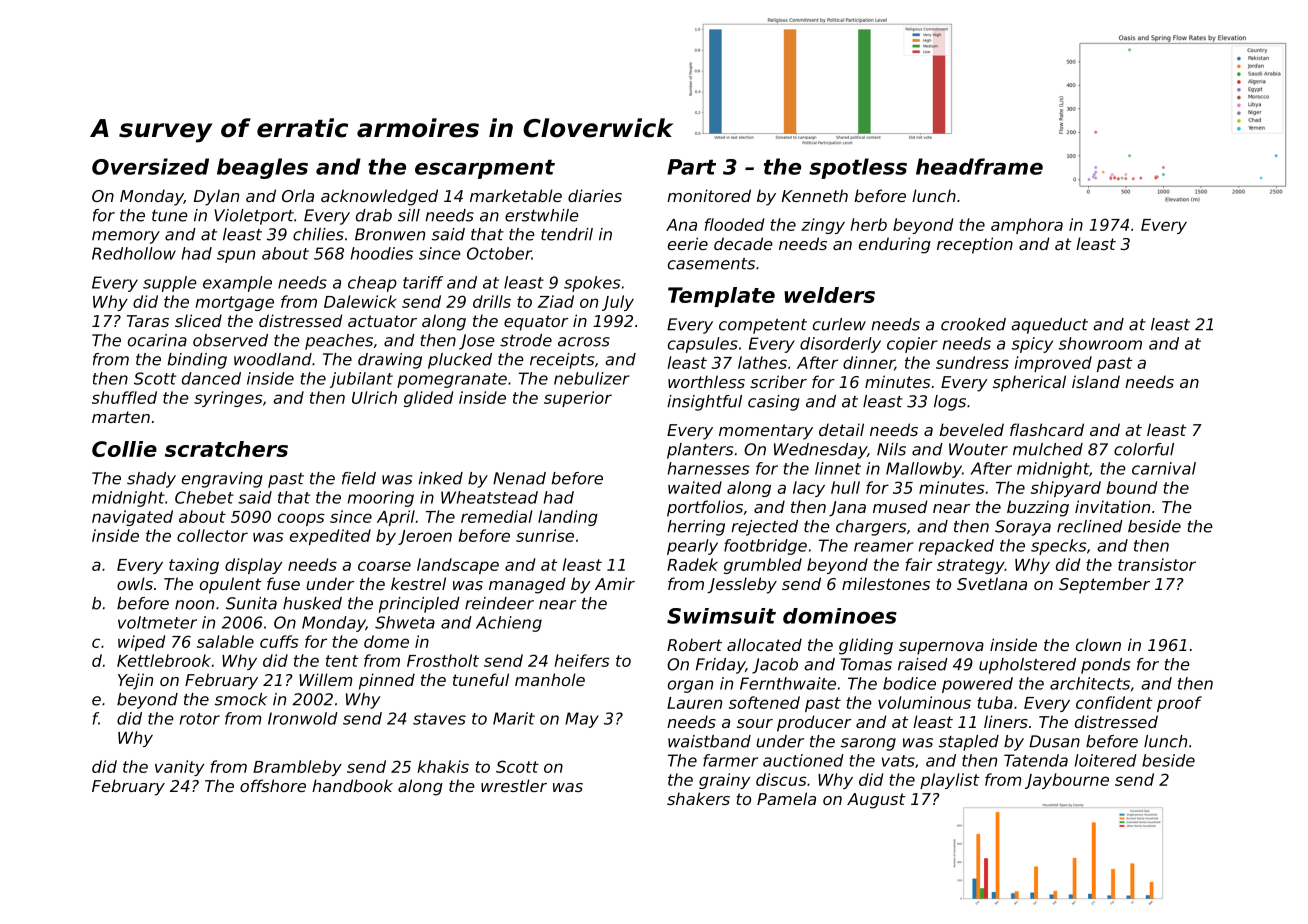 The image size is (1308, 924). I want to click on Chebet, so click(204, 497).
